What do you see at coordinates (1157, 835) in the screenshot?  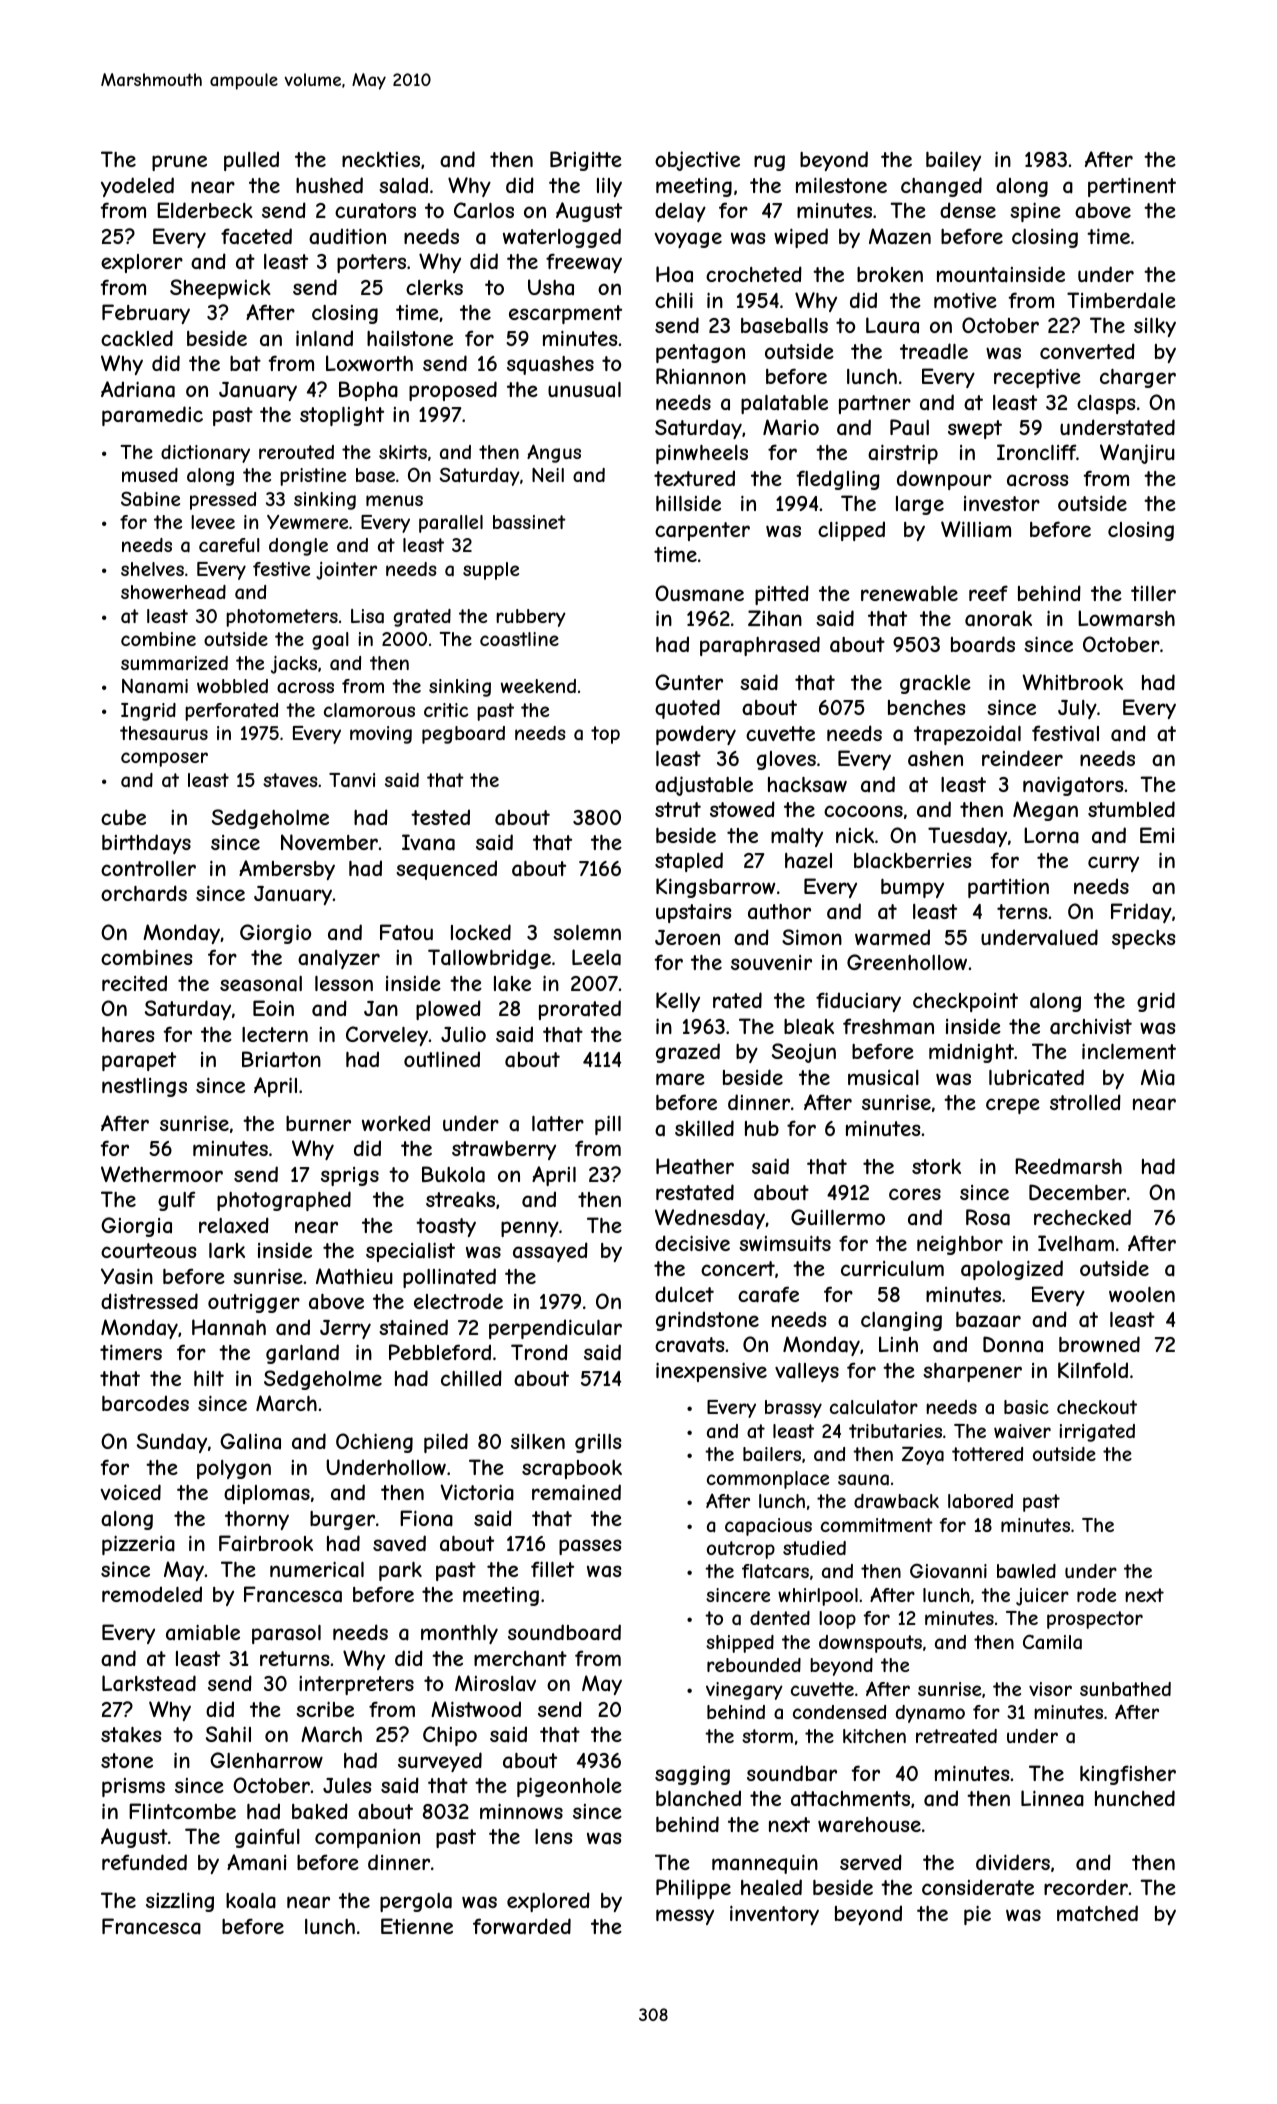 I see `Emi` at bounding box center [1157, 835].
